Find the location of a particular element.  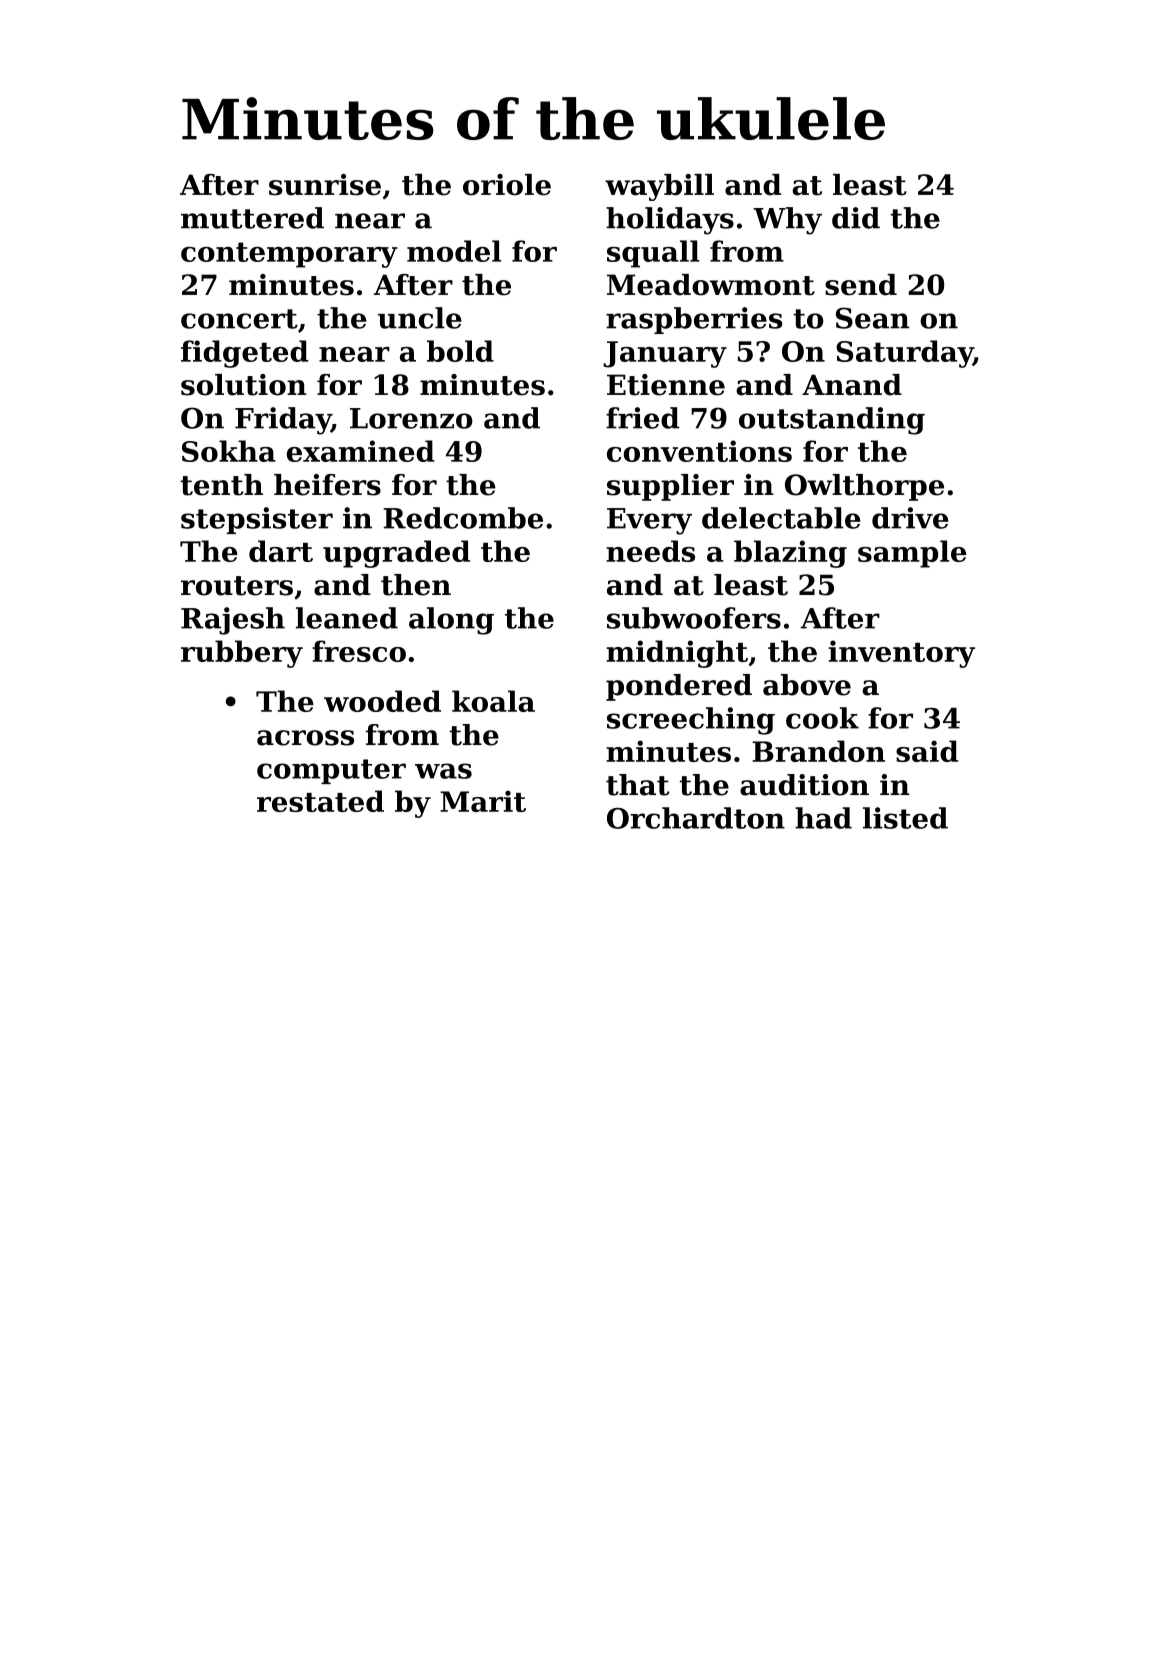

Redcombe is located at coordinates (463, 518).
